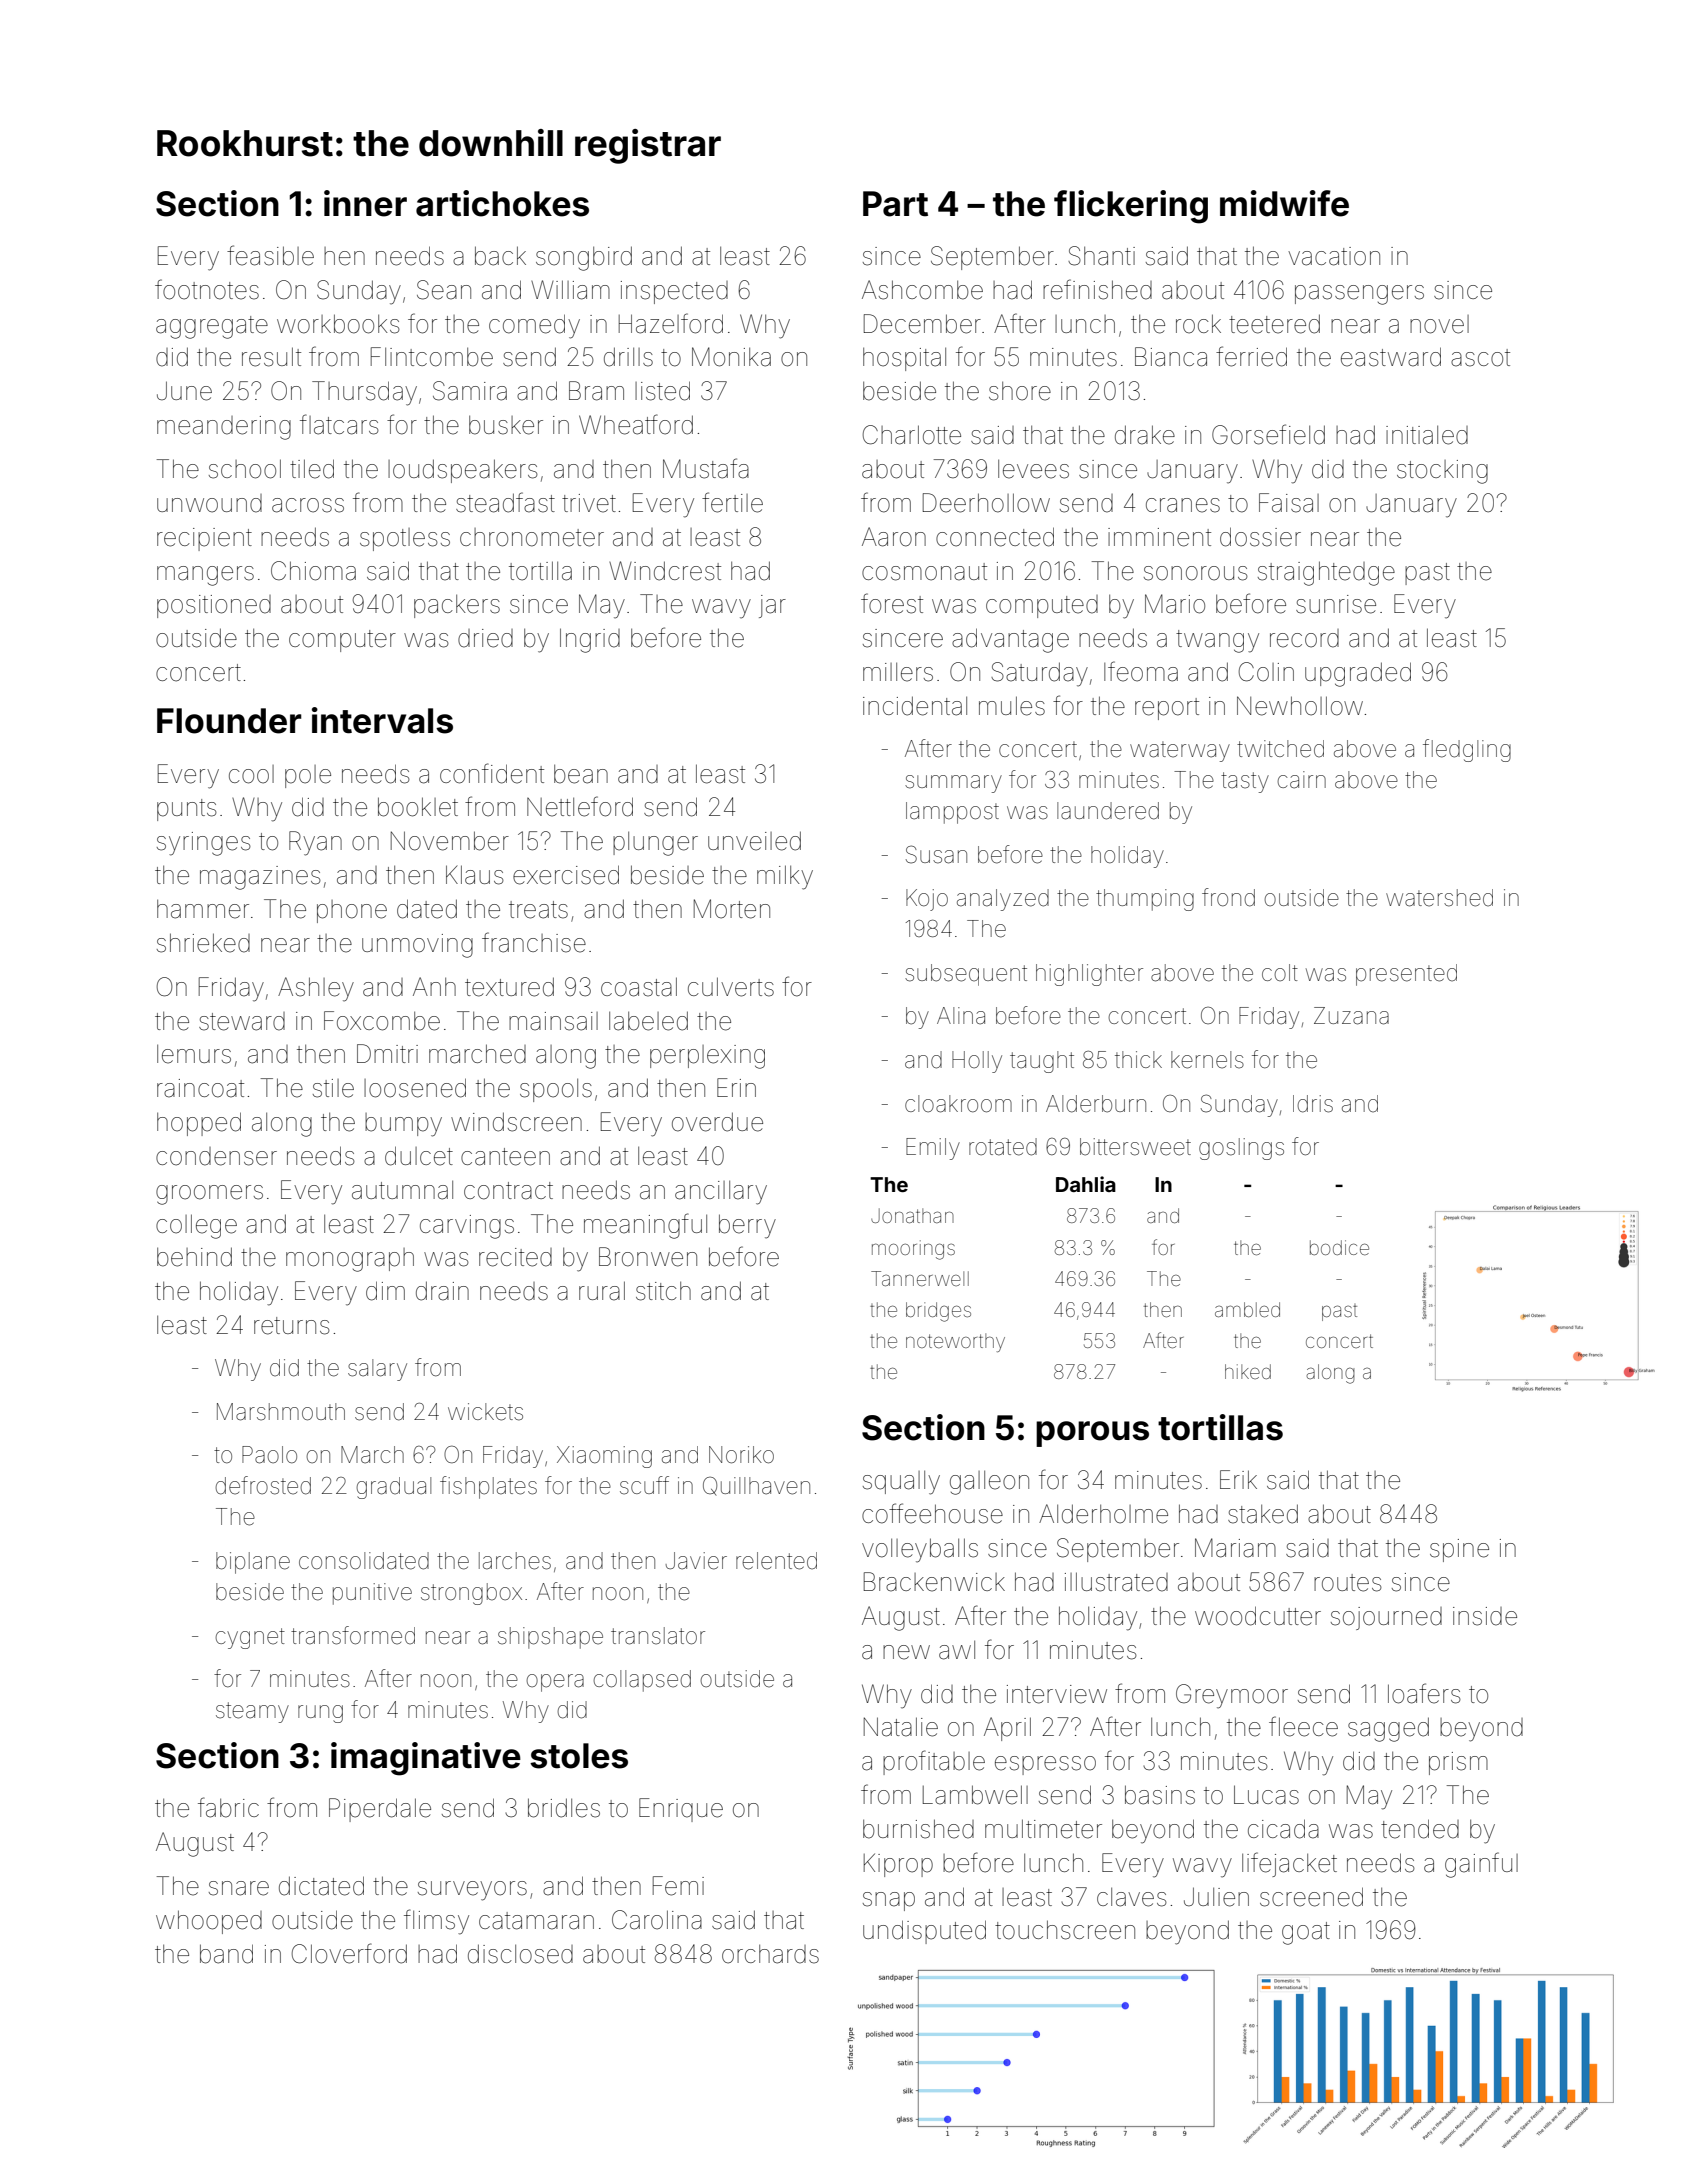  What do you see at coordinates (1196, 573) in the page?
I see `sonorous` at bounding box center [1196, 573].
